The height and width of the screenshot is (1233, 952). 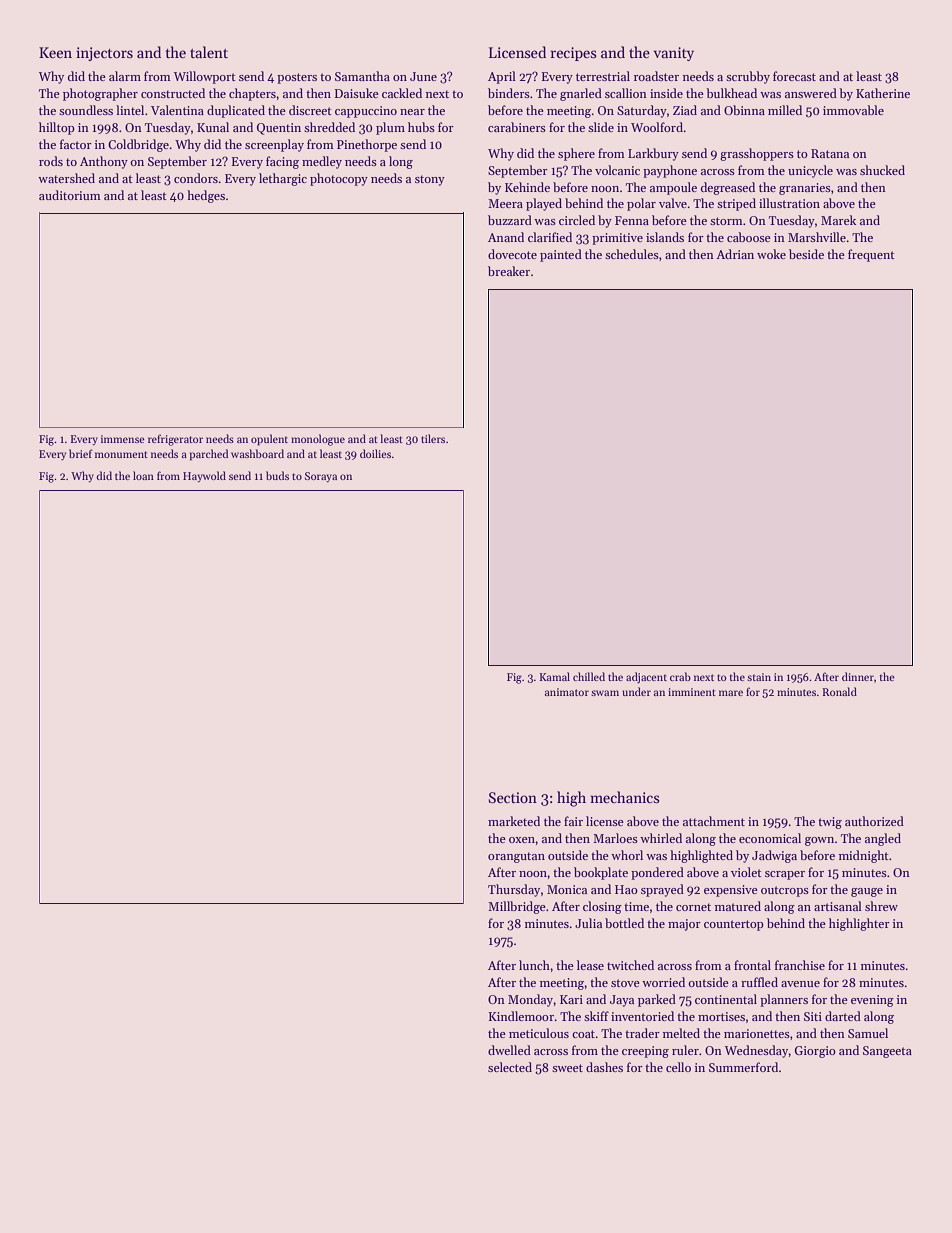 I want to click on Section, so click(x=513, y=797).
